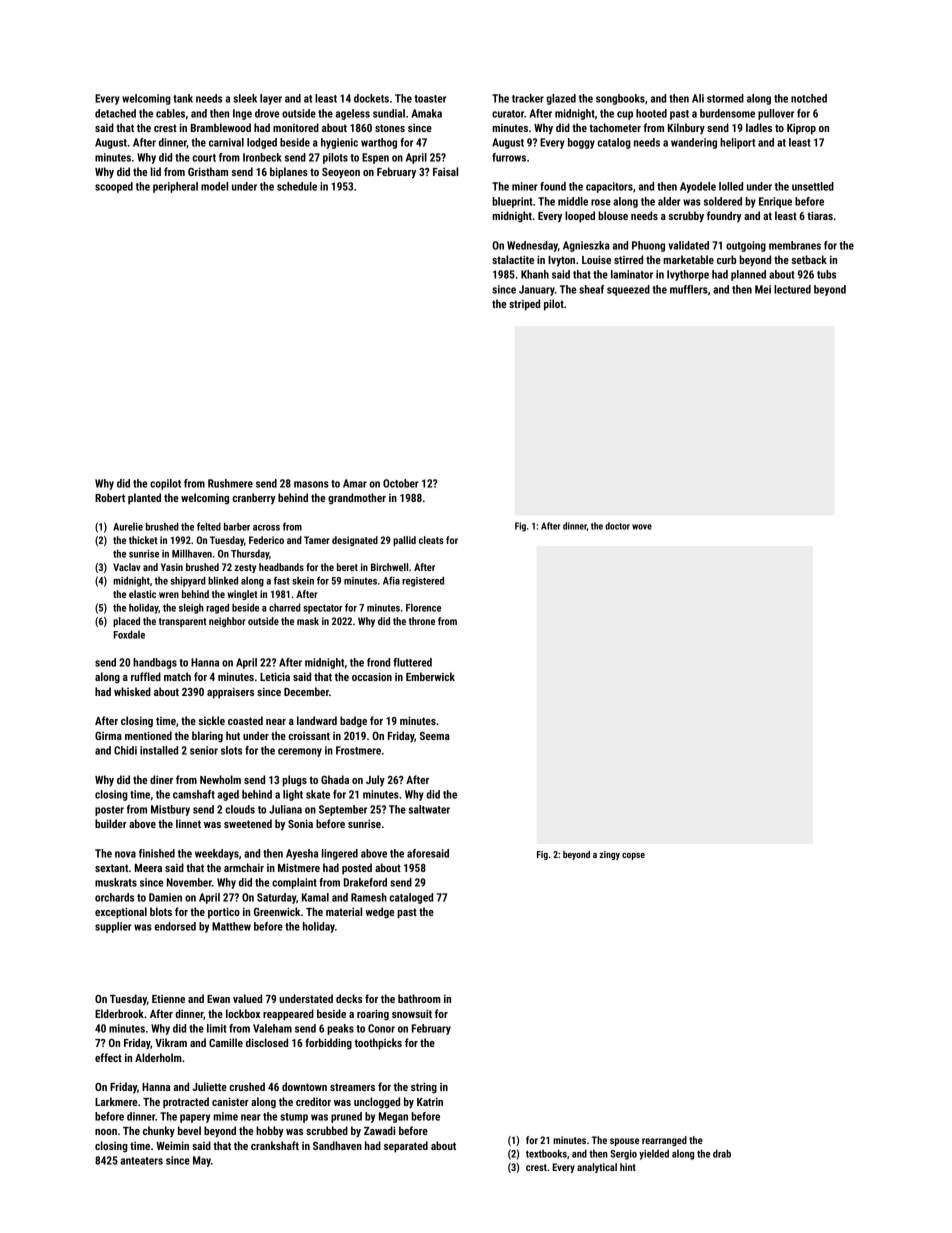  Describe the element at coordinates (108, 1057) in the page. I see `effect` at that location.
